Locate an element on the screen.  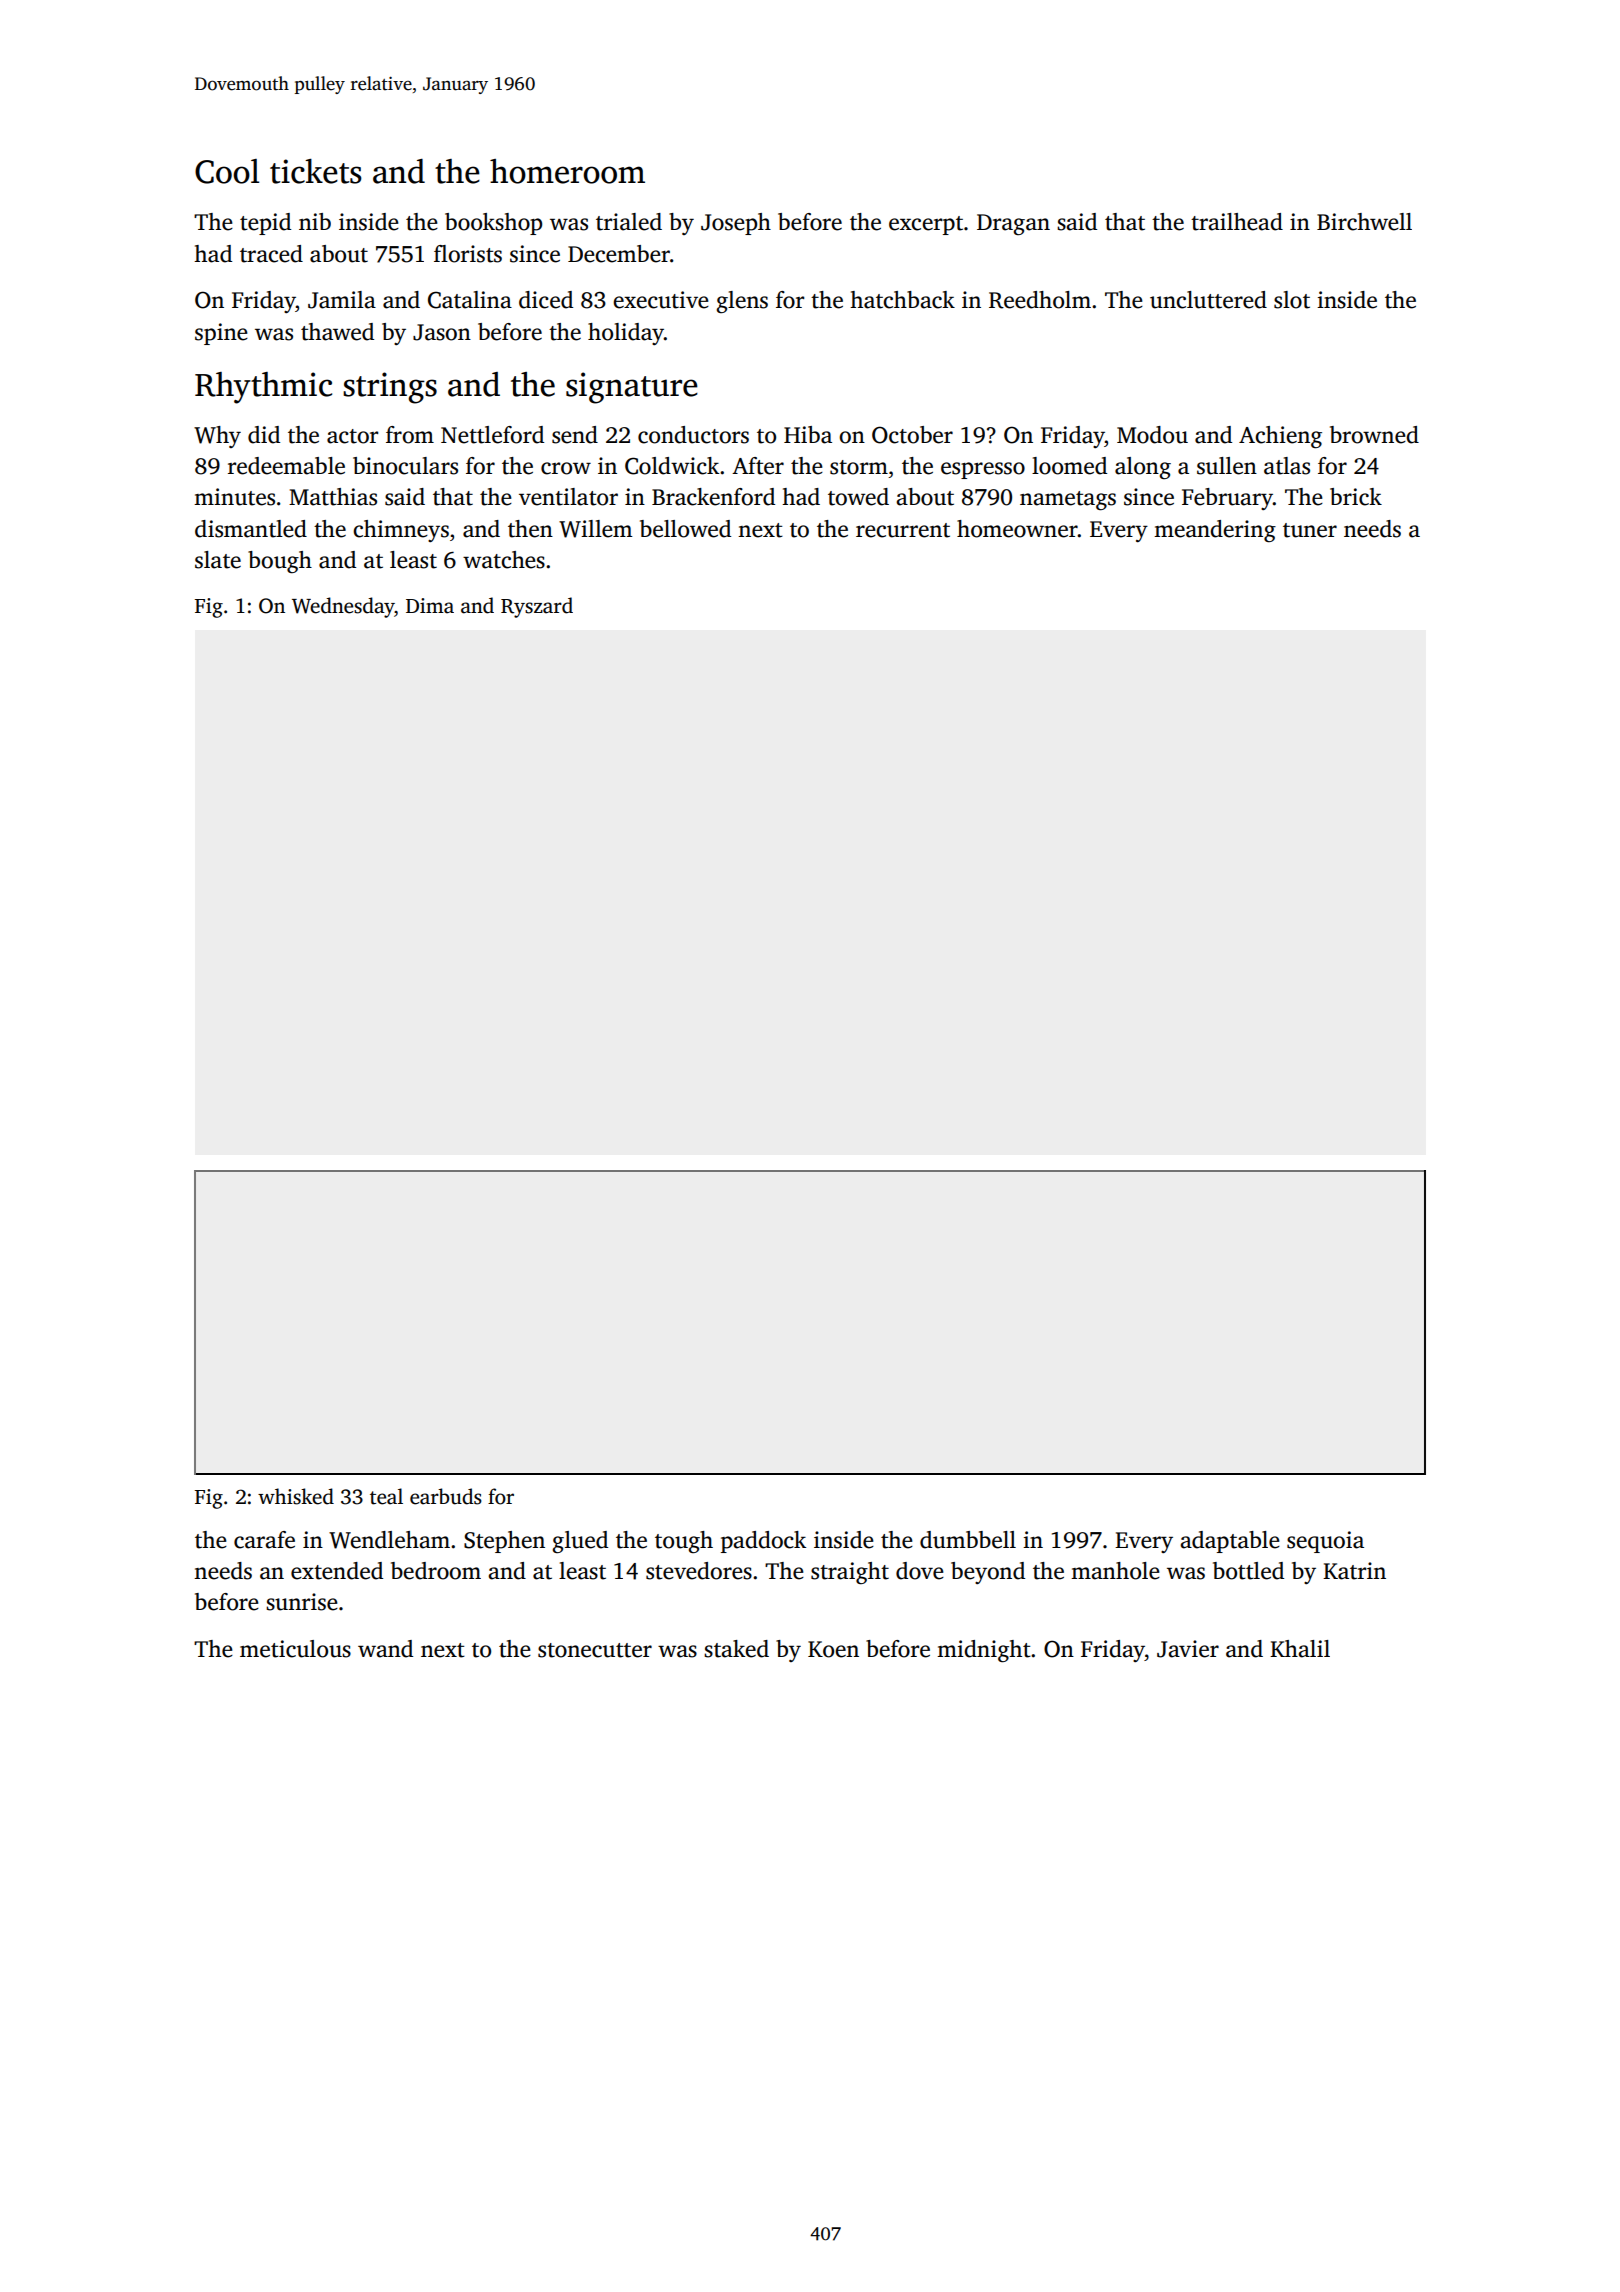
Dragan is located at coordinates (1013, 224).
